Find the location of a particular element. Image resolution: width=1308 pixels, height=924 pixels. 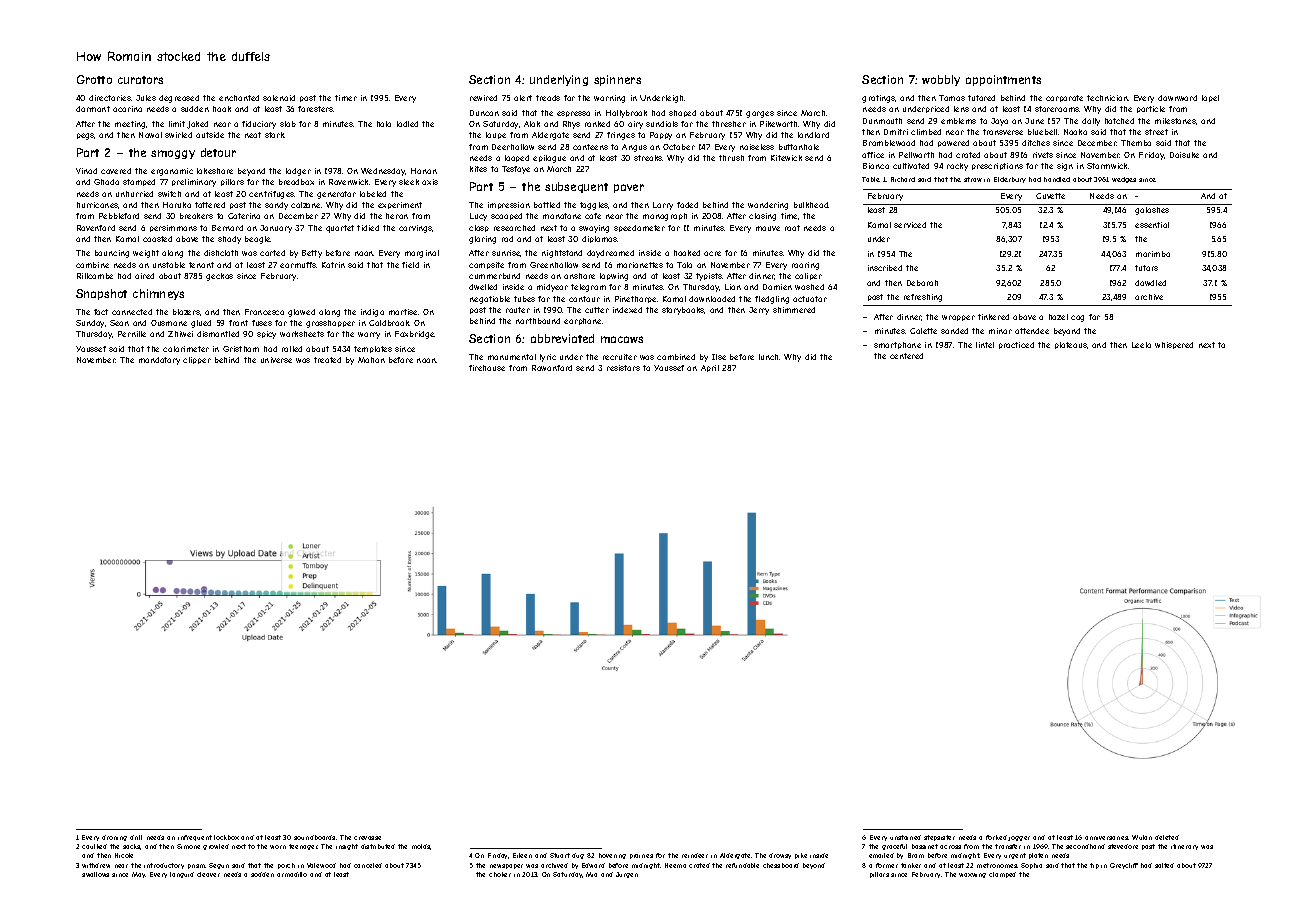

wobbly is located at coordinates (941, 80).
